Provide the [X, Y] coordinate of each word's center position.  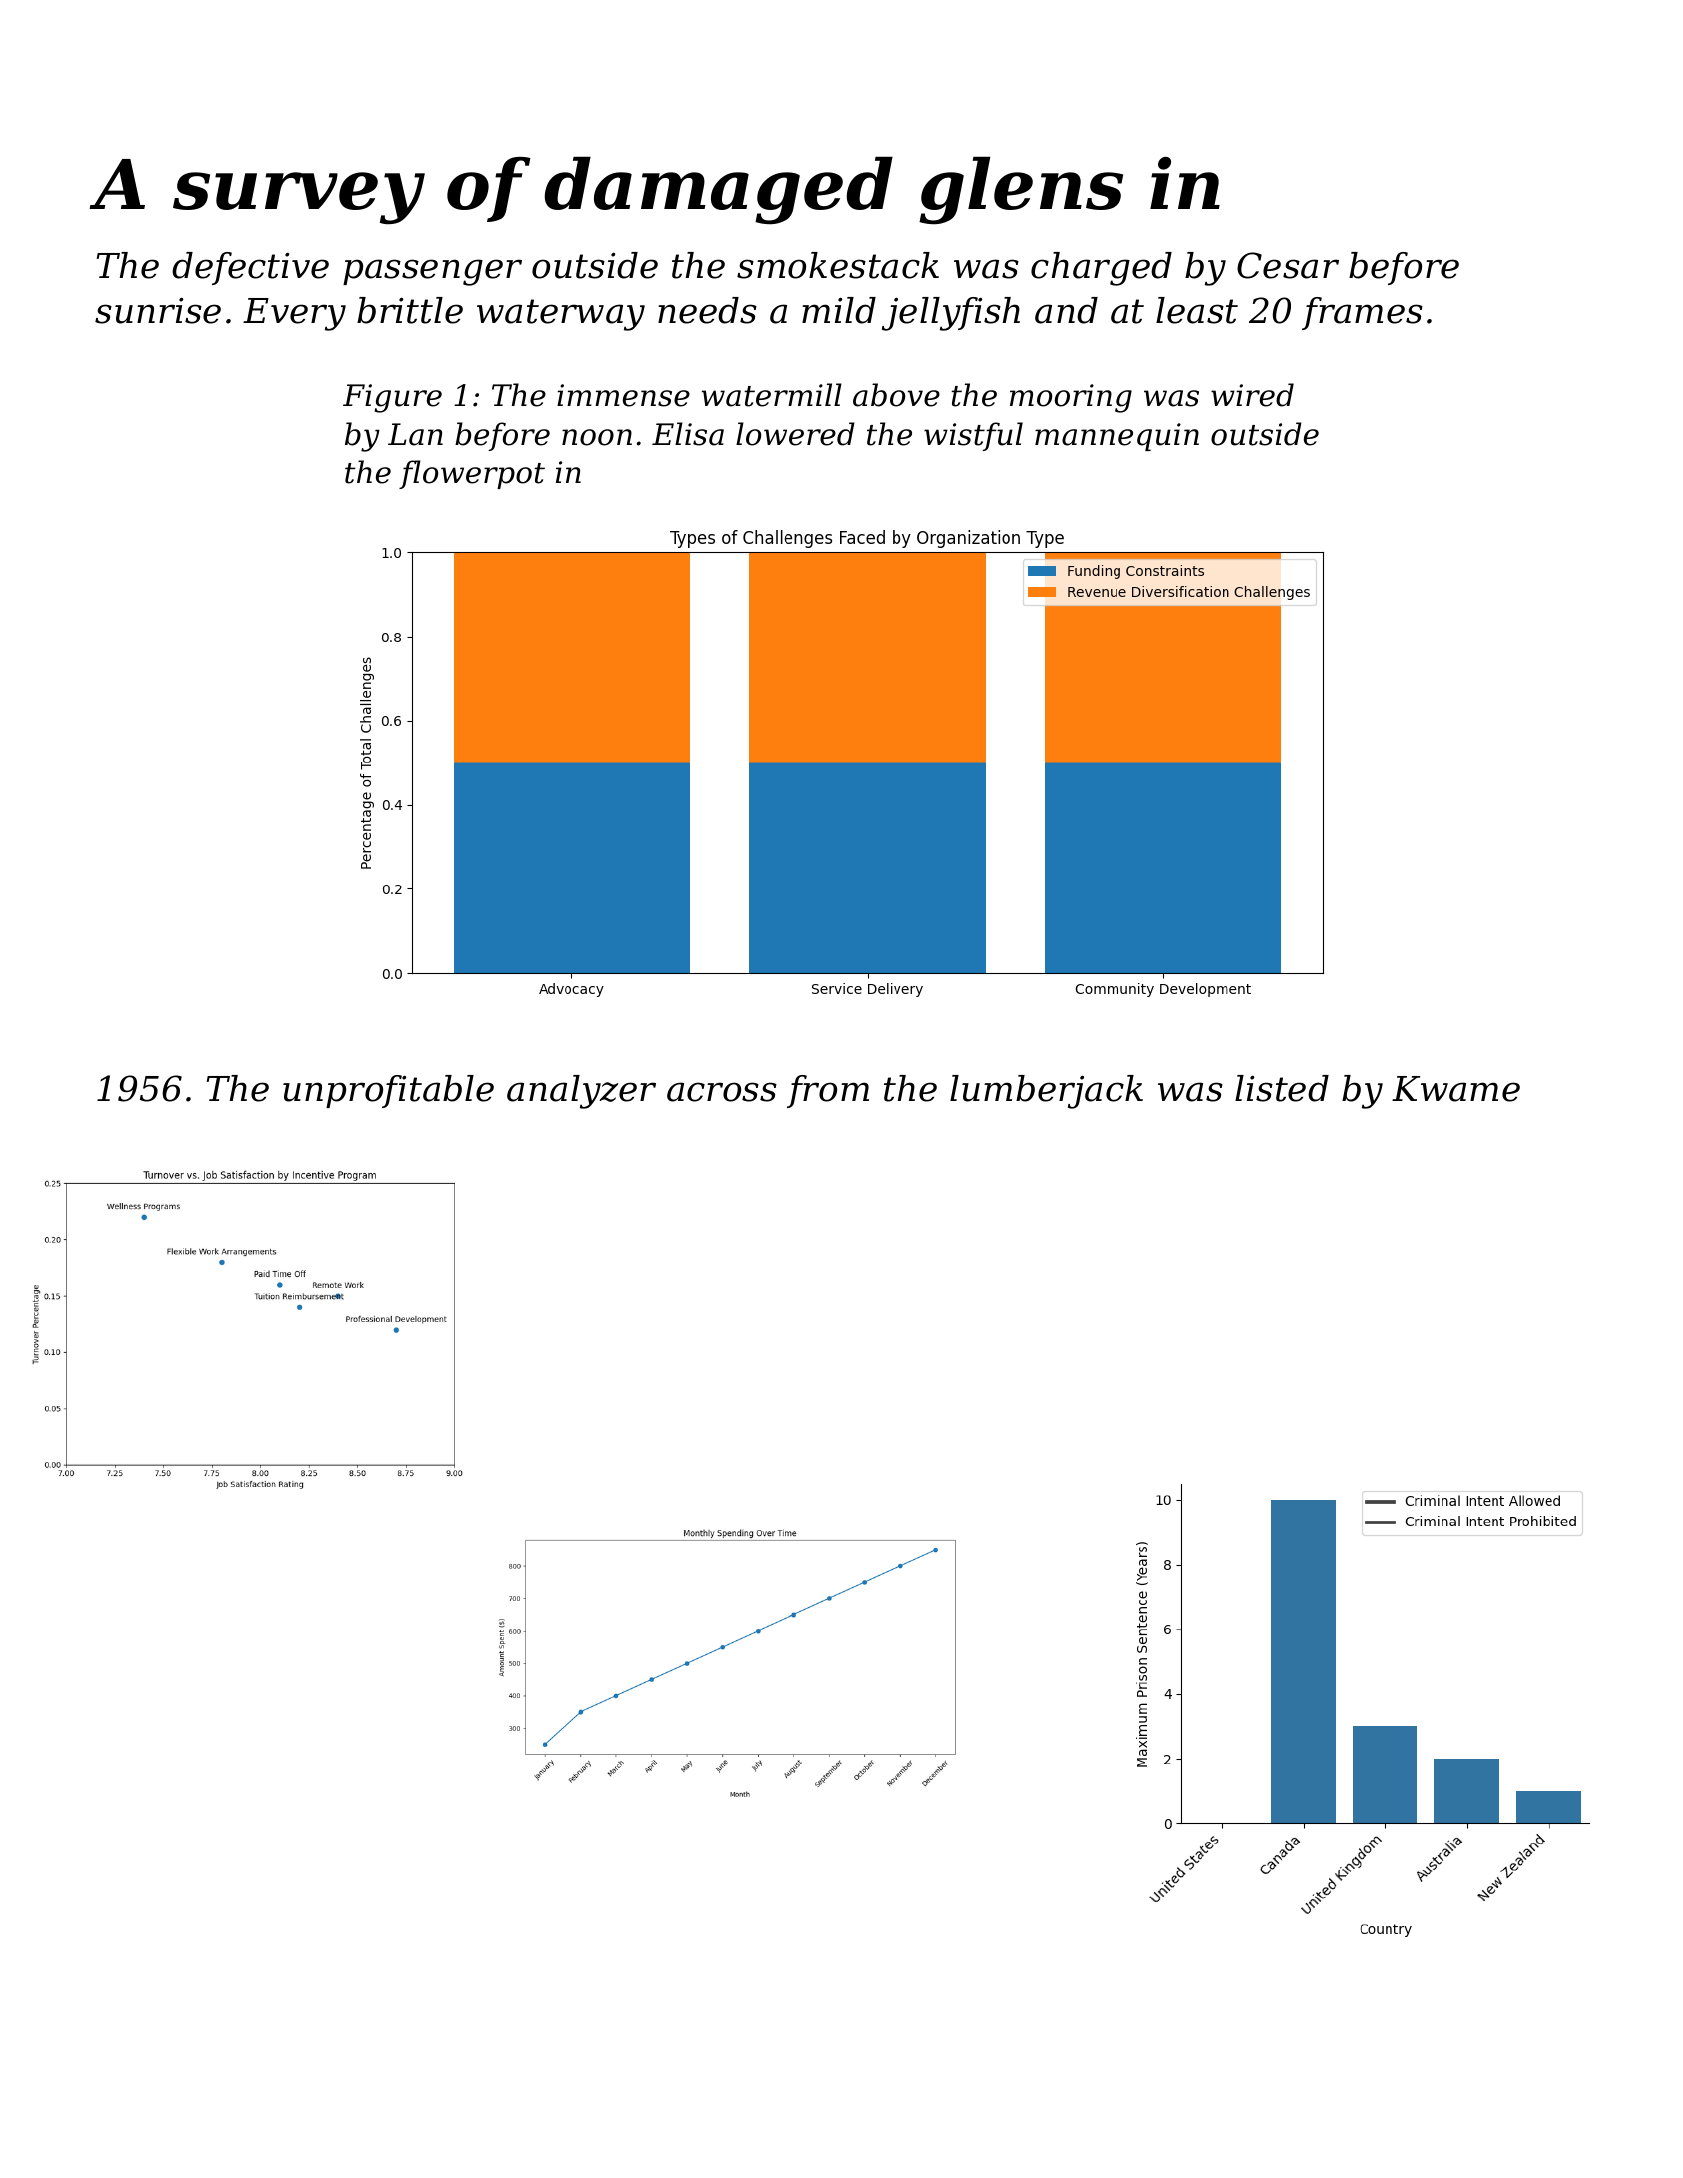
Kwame [1456, 1089]
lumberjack [1046, 1092]
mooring [1071, 398]
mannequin [1117, 437]
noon [597, 437]
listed [1282, 1088]
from [828, 1091]
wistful [973, 436]
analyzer [581, 1092]
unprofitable [388, 1091]
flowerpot [472, 474]
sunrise [158, 311]
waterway [561, 315]
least [1197, 310]
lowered [795, 434]
